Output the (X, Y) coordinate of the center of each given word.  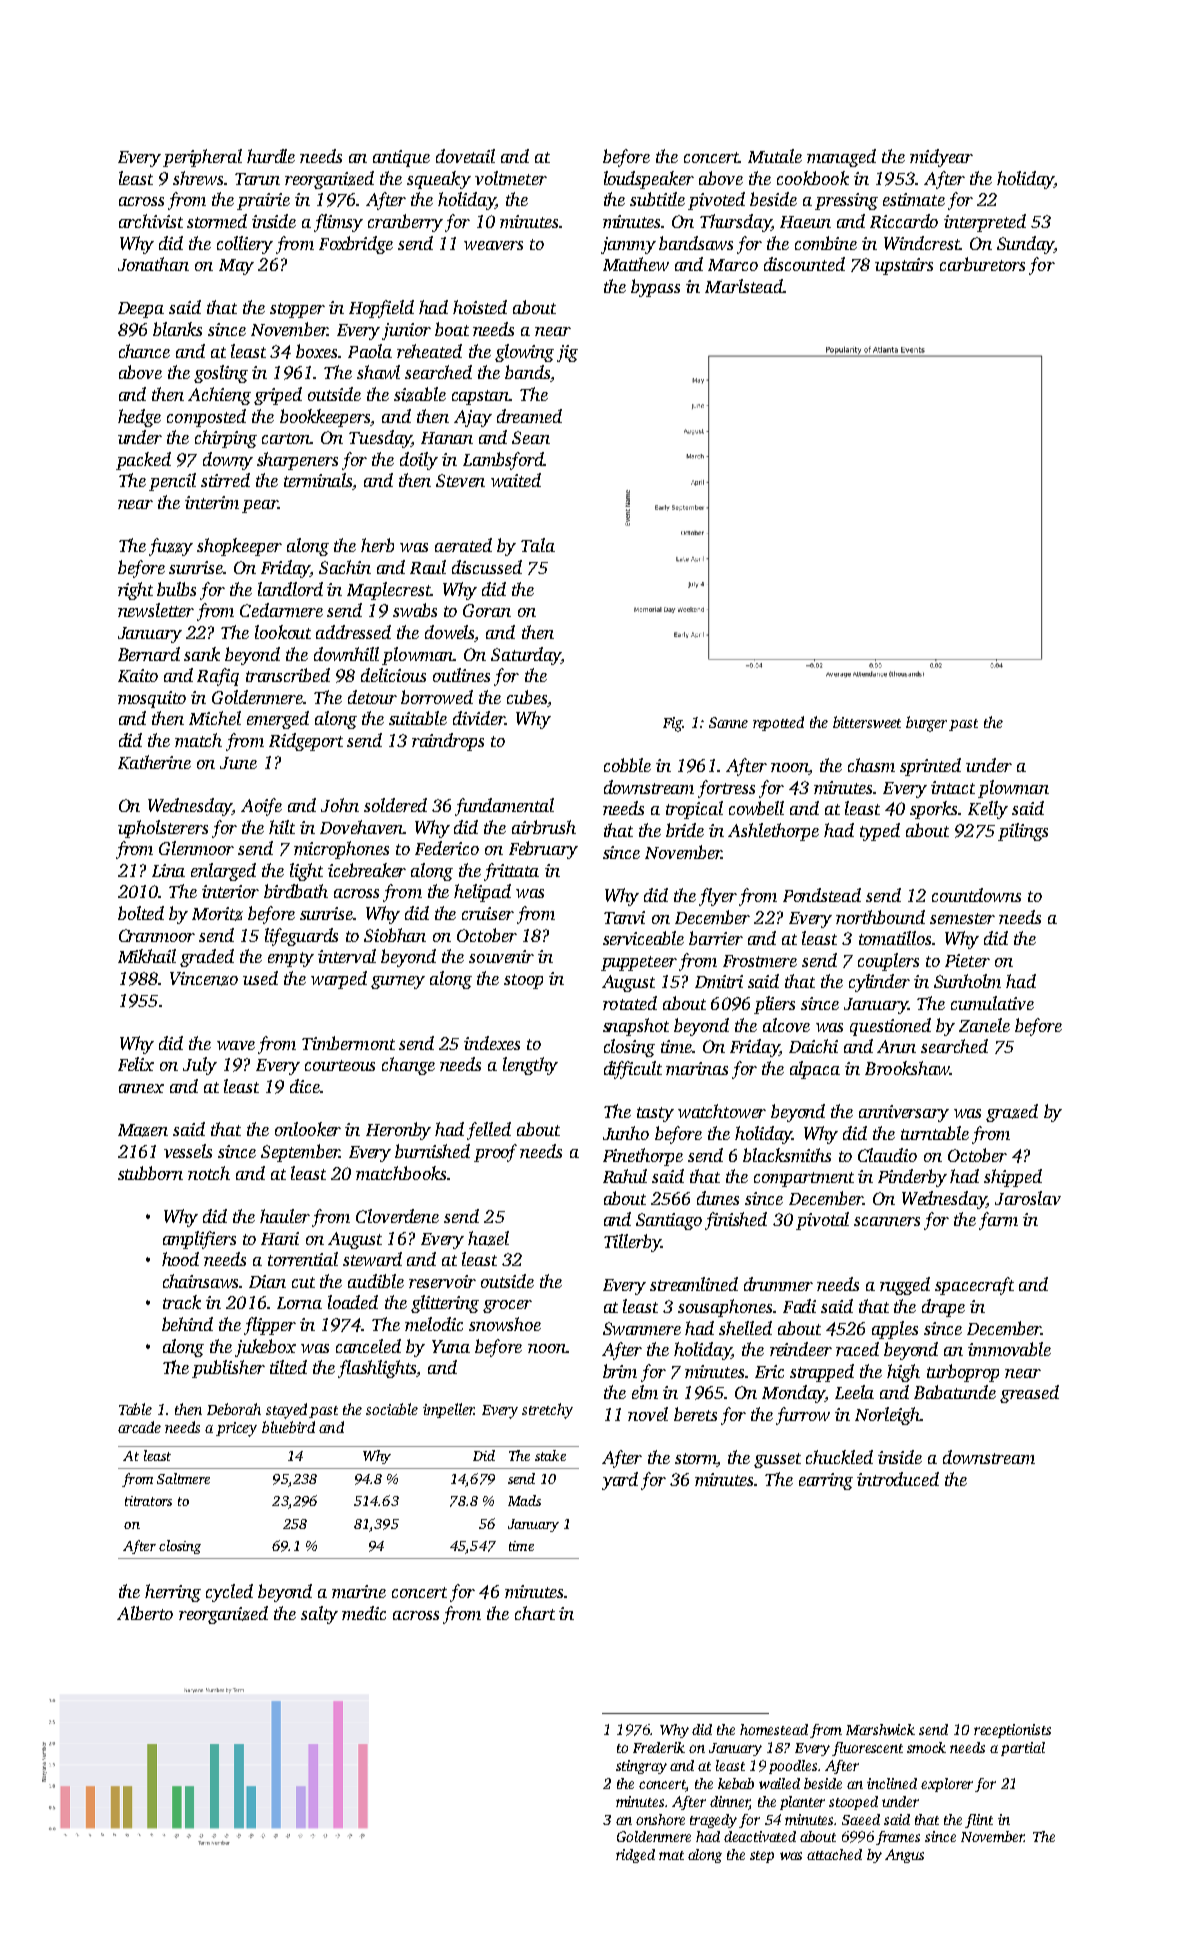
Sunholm (967, 981)
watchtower (722, 1111)
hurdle (271, 156)
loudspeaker (649, 180)
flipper (270, 1326)
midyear (941, 158)
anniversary (904, 1113)
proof (495, 1153)
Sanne (728, 722)
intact (953, 787)
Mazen (143, 1130)
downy (228, 461)
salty (319, 1615)
